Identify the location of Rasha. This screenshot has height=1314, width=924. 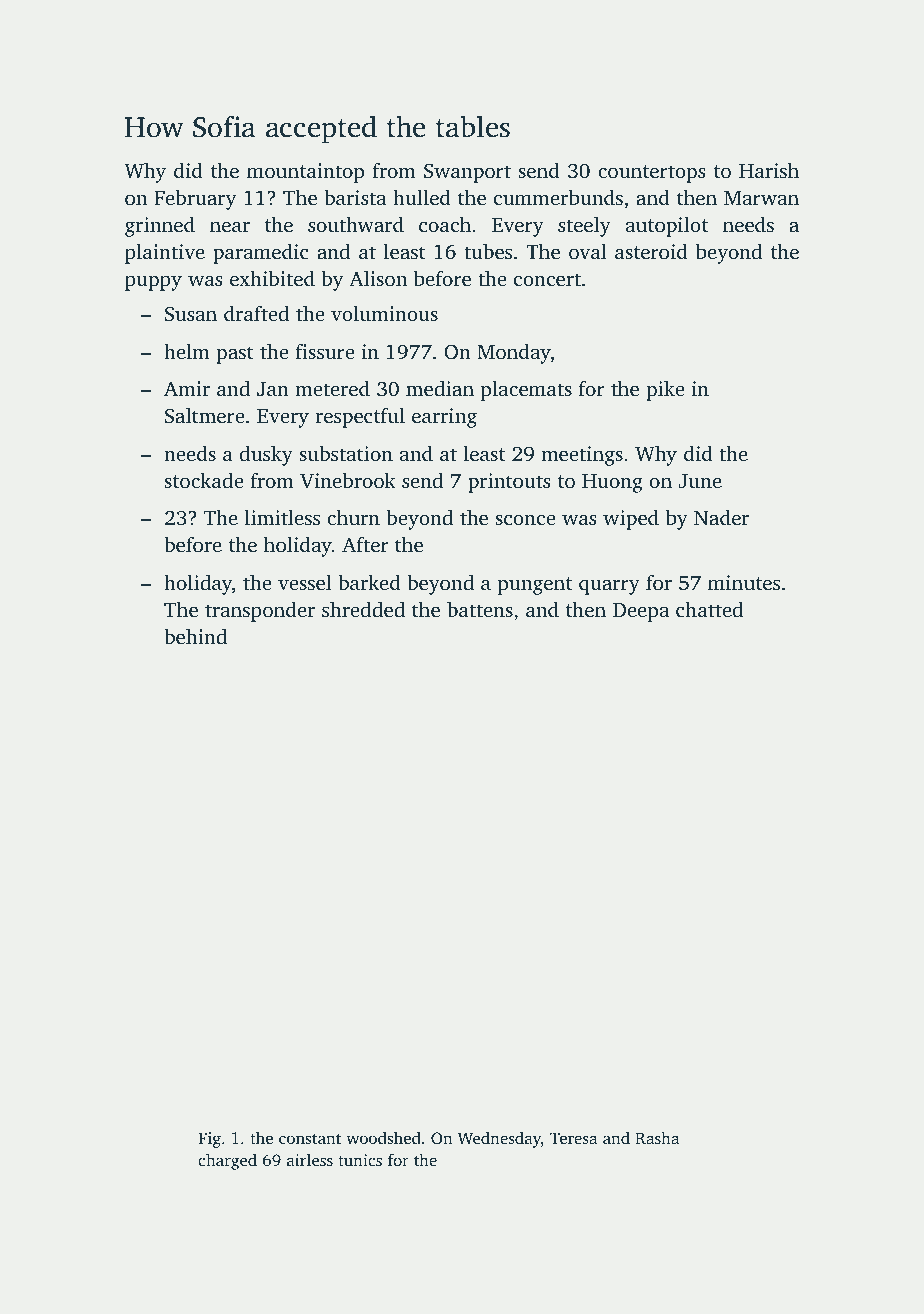
(657, 1137).
